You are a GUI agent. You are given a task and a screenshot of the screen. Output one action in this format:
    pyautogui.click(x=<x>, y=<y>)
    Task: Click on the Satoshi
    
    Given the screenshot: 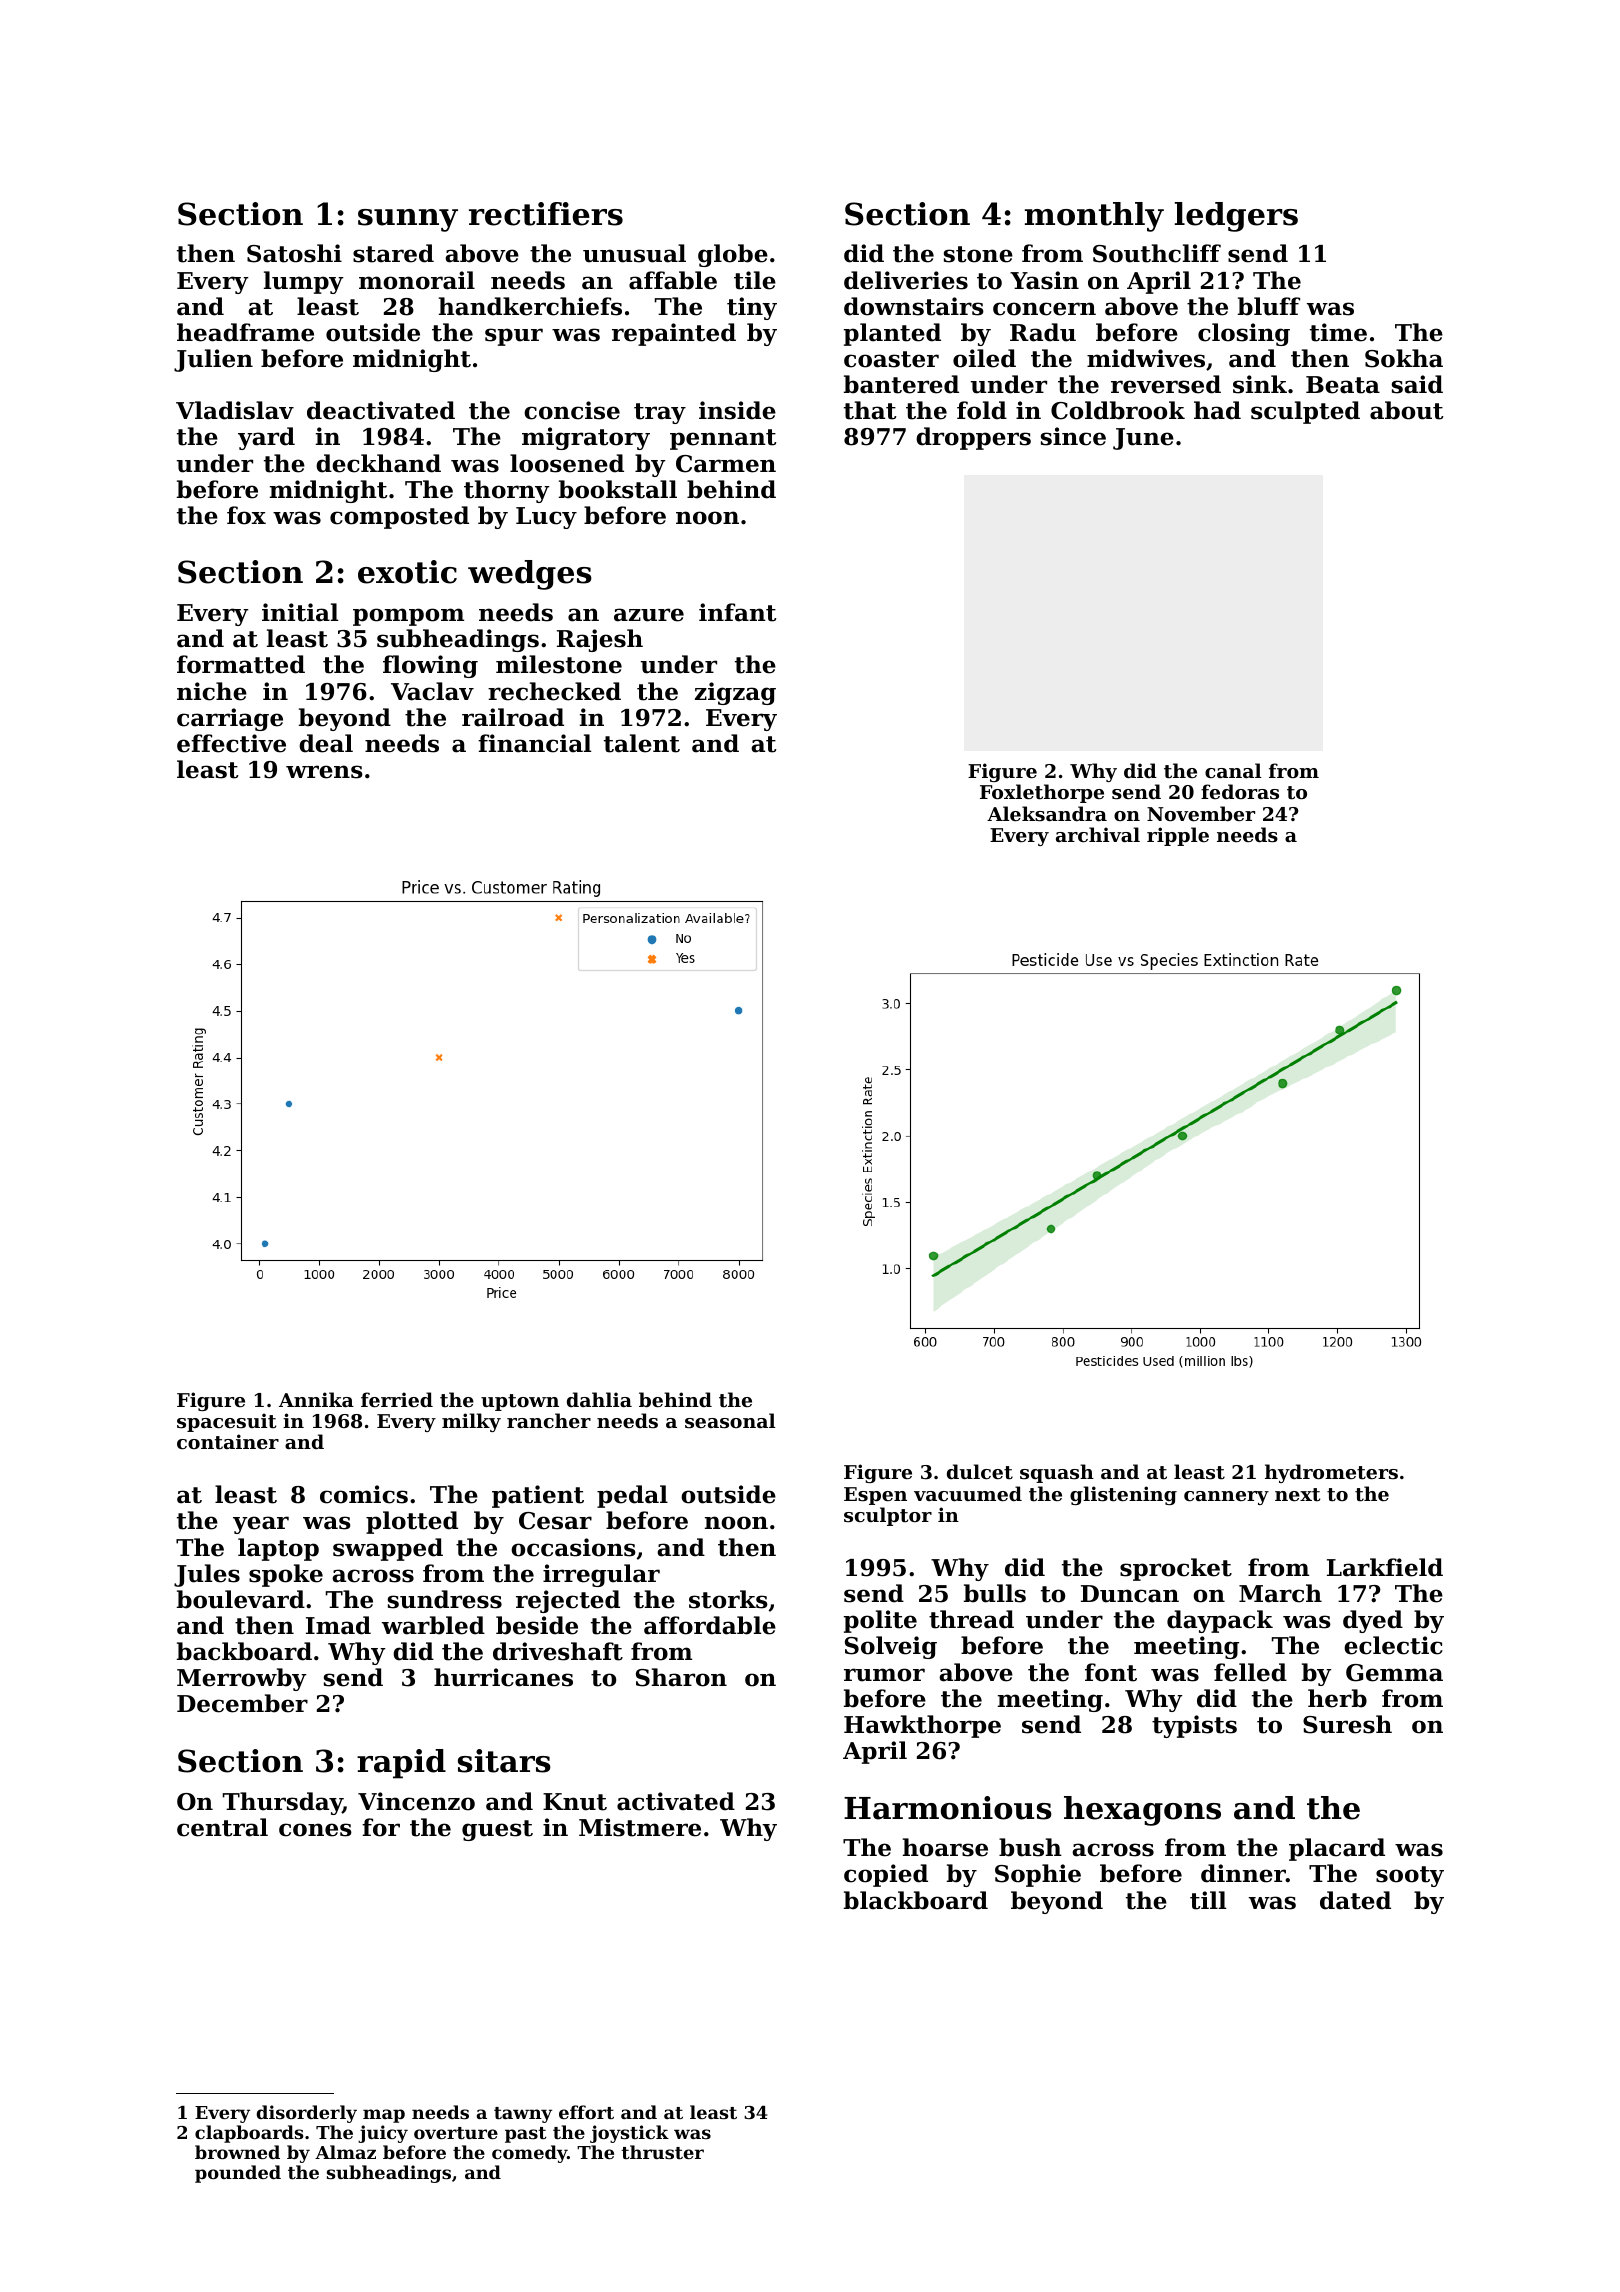 What is the action you would take?
    pyautogui.click(x=294, y=253)
